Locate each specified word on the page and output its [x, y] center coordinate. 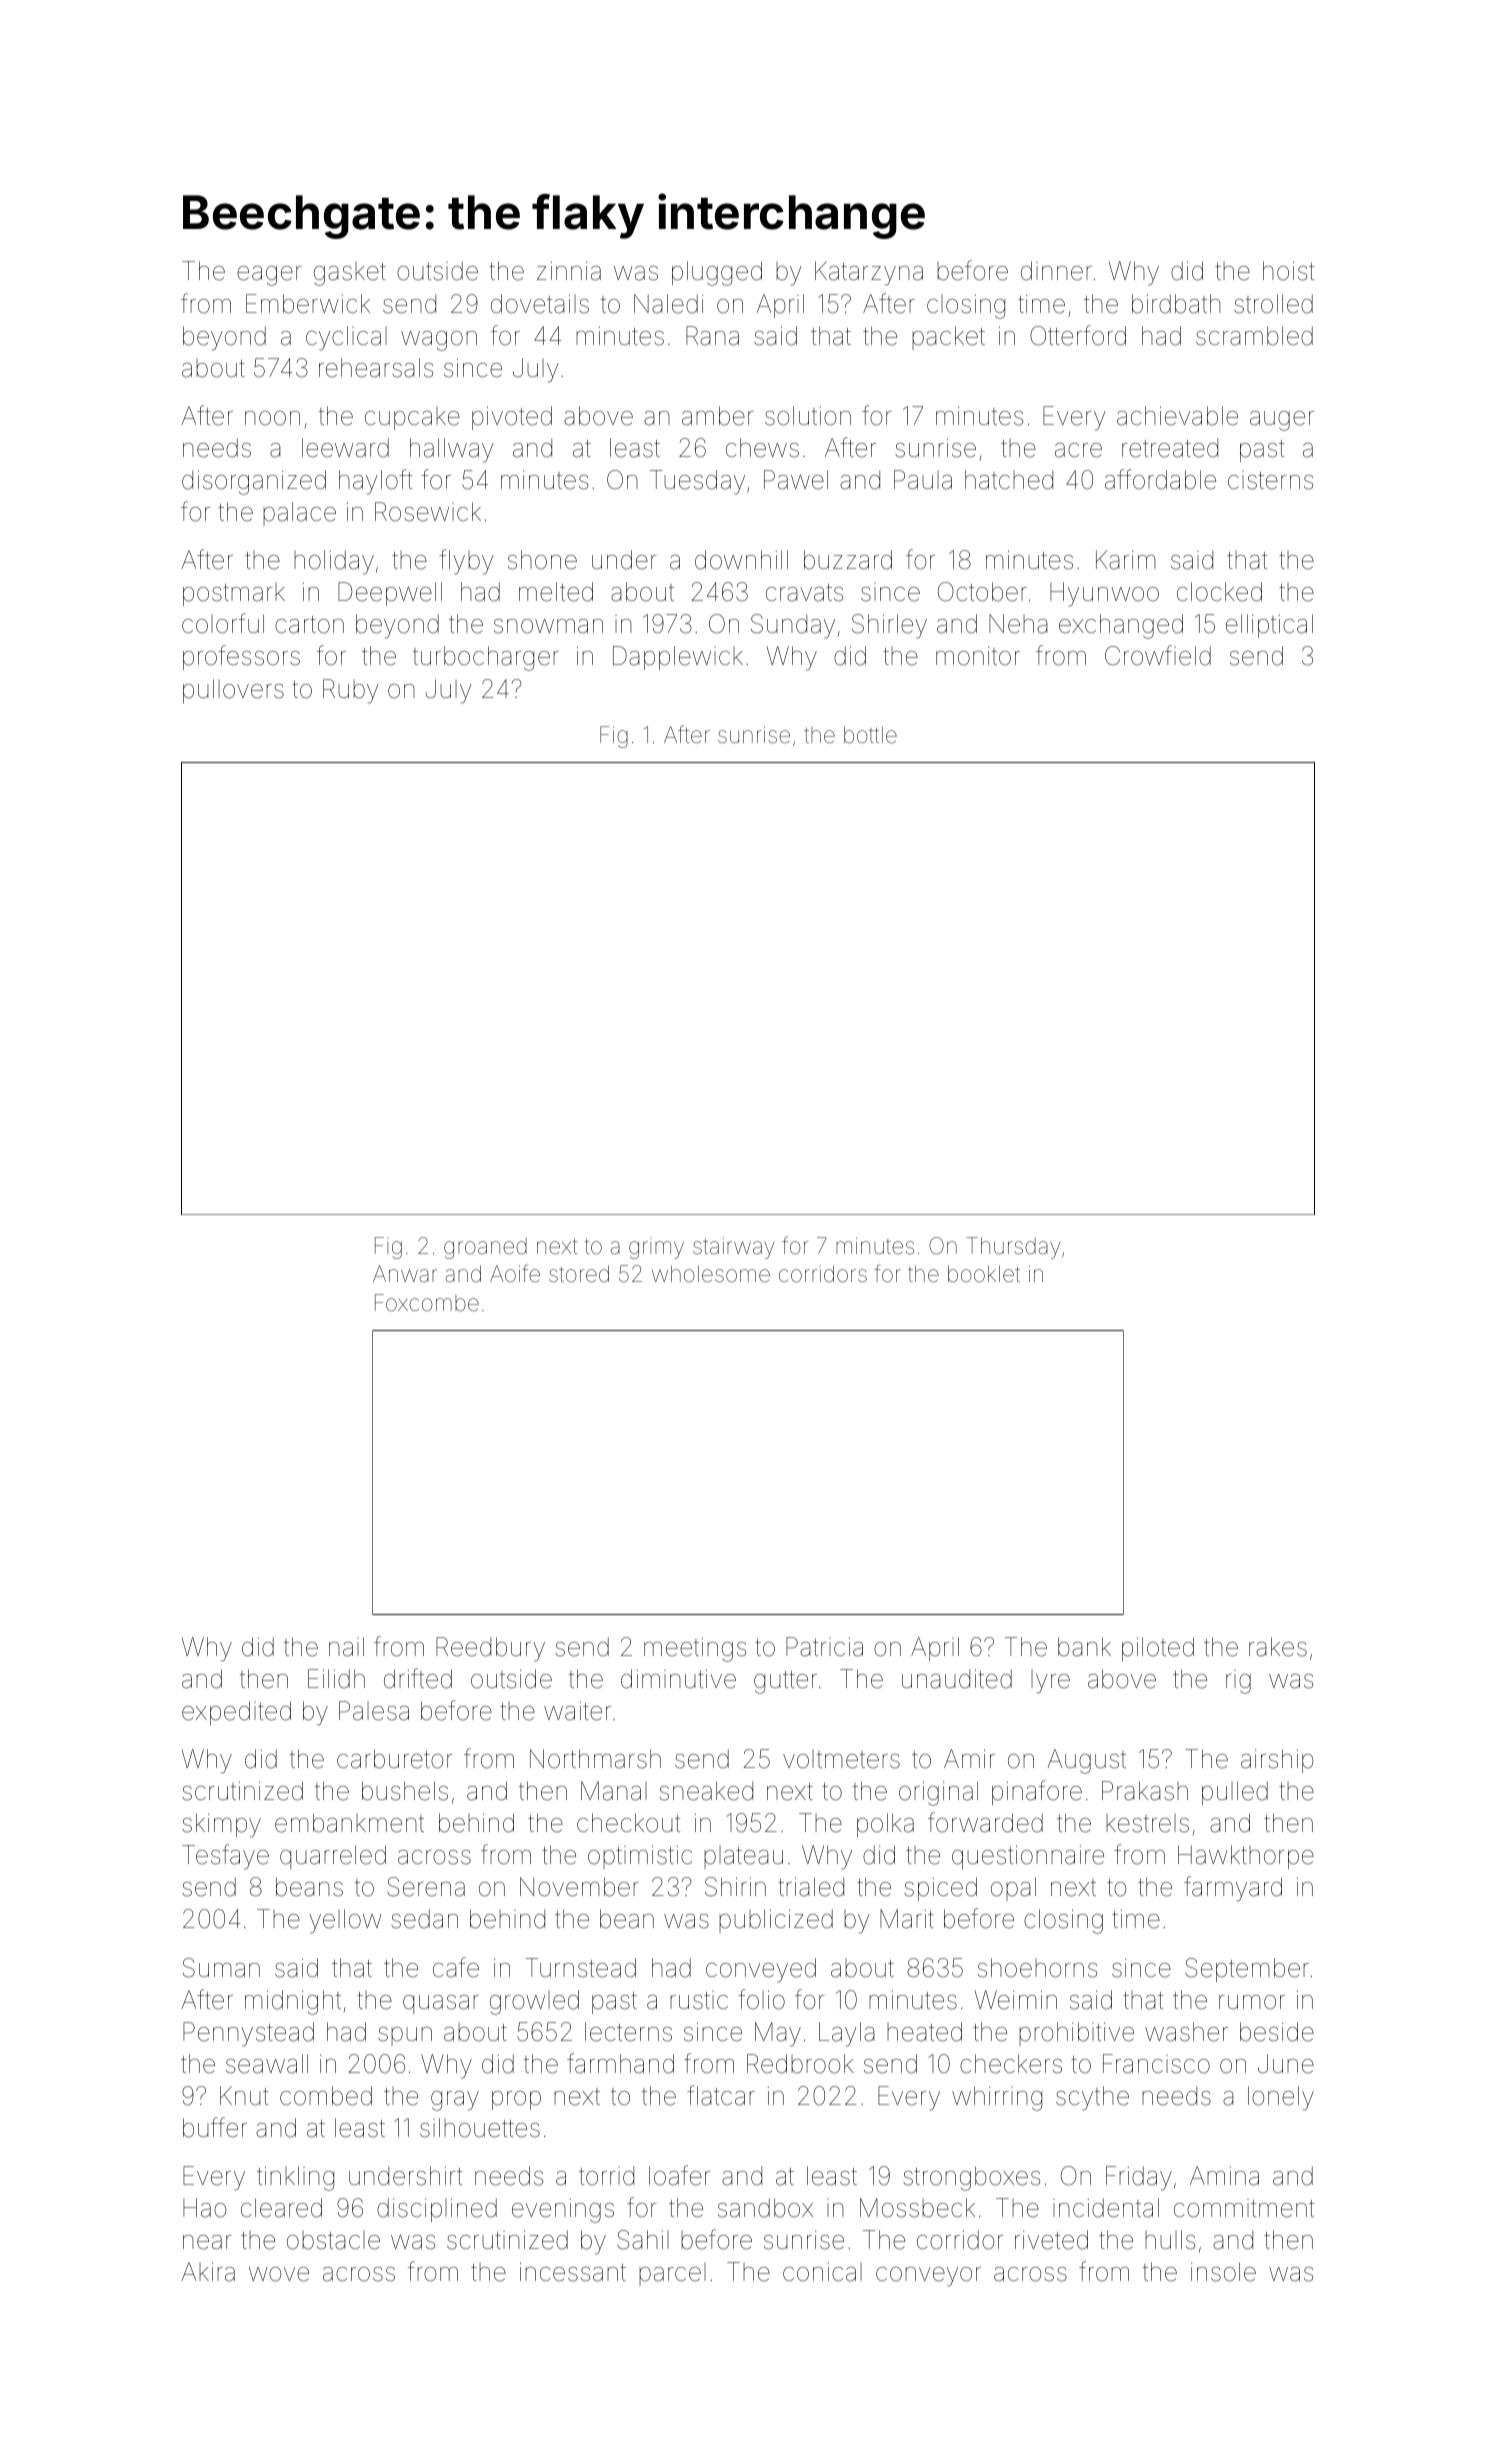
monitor [978, 656]
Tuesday [697, 482]
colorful [223, 623]
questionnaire [1028, 1857]
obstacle [333, 2240]
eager [269, 276]
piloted [1158, 1649]
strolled [1273, 304]
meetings [695, 1649]
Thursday [1013, 1248]
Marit [907, 1919]
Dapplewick [678, 658]
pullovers [233, 691]
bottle [870, 735]
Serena [426, 1887]
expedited [236, 1713]
